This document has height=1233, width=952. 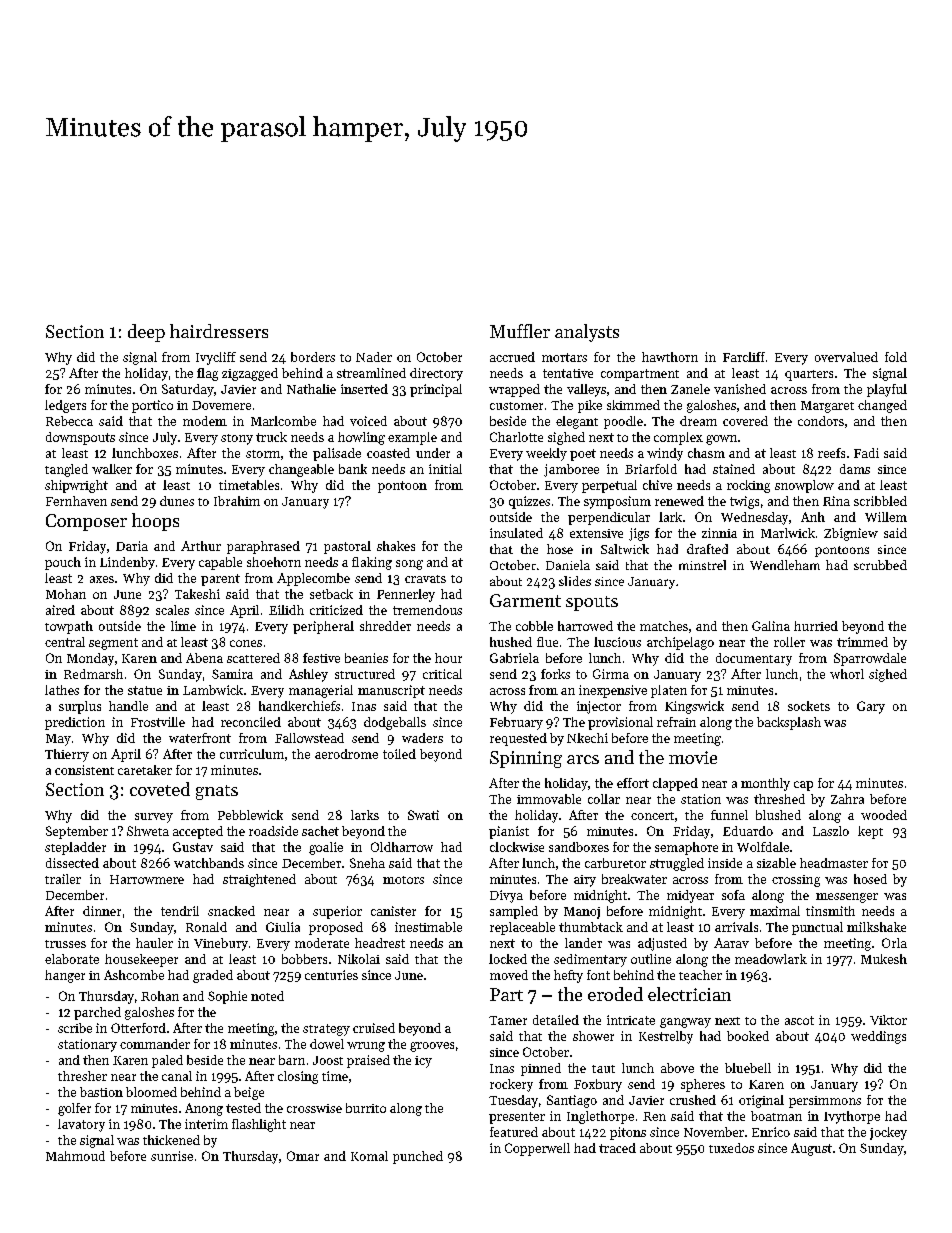 I want to click on requested, so click(x=518, y=739).
